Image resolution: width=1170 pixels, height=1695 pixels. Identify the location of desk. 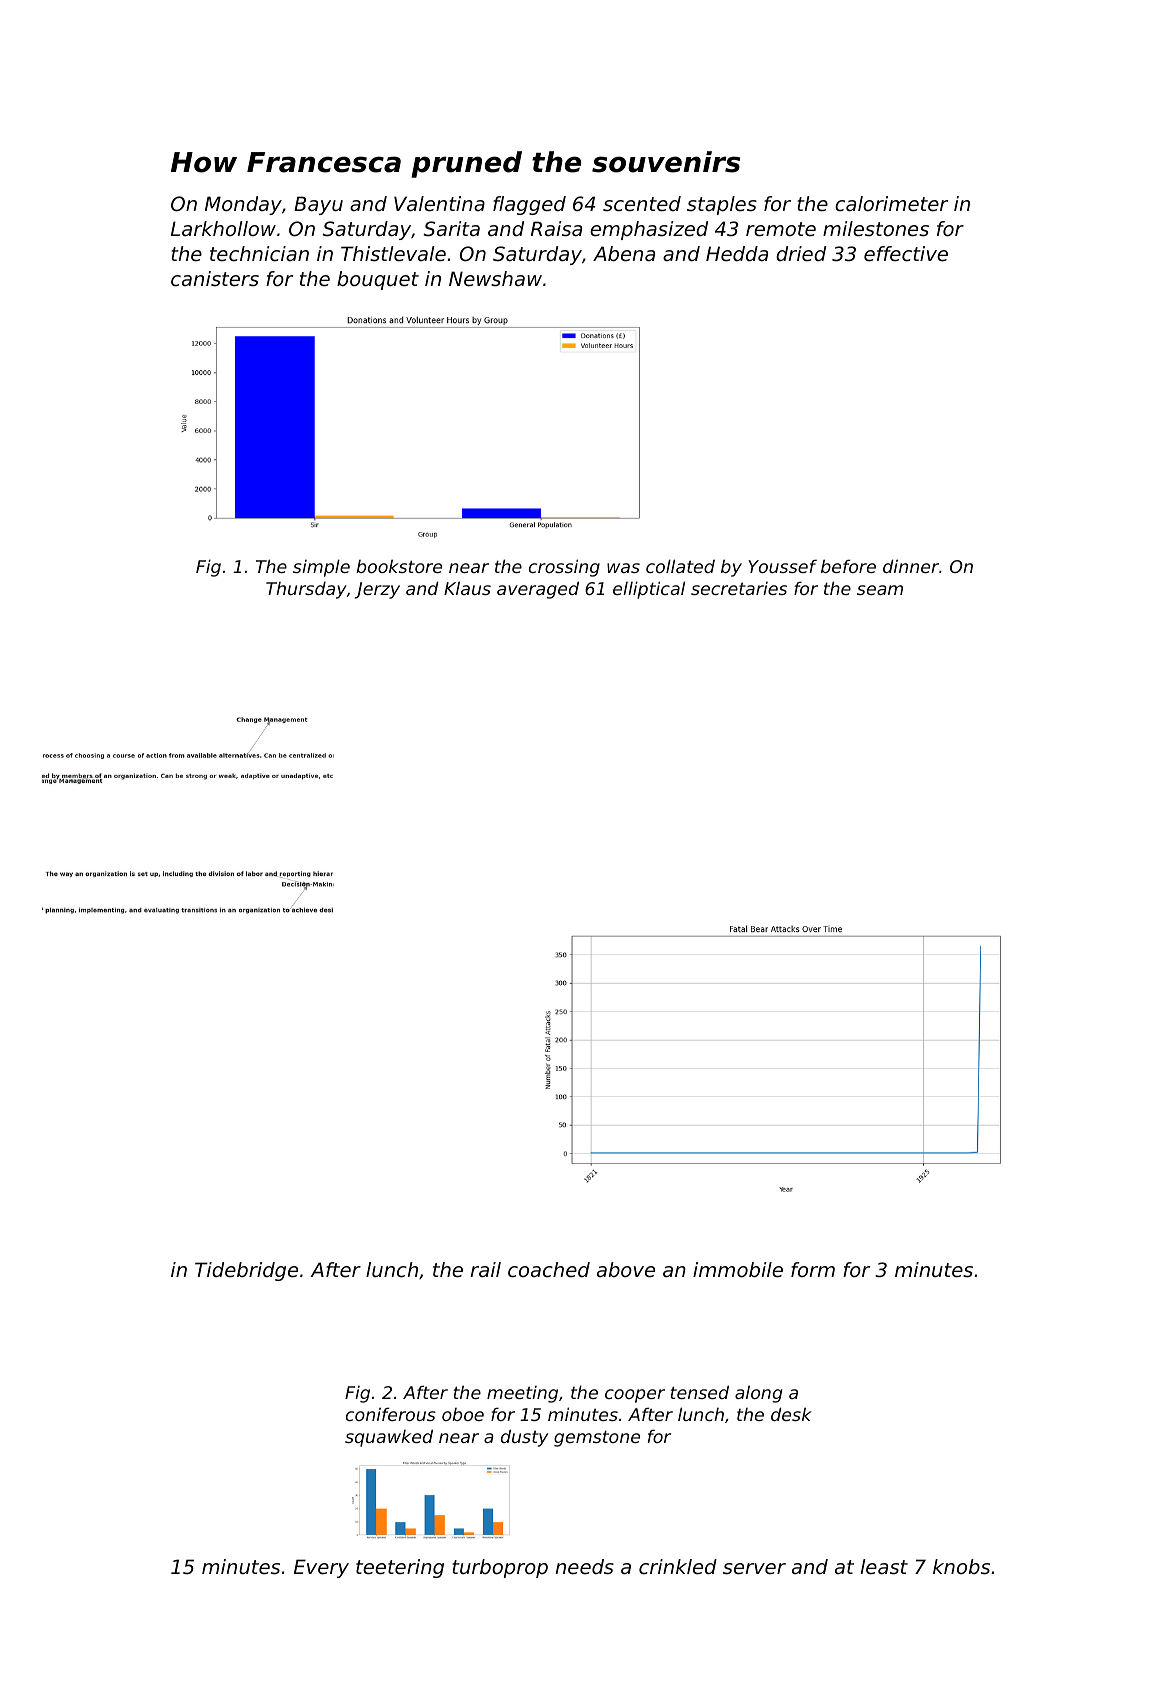
(791, 1414).
